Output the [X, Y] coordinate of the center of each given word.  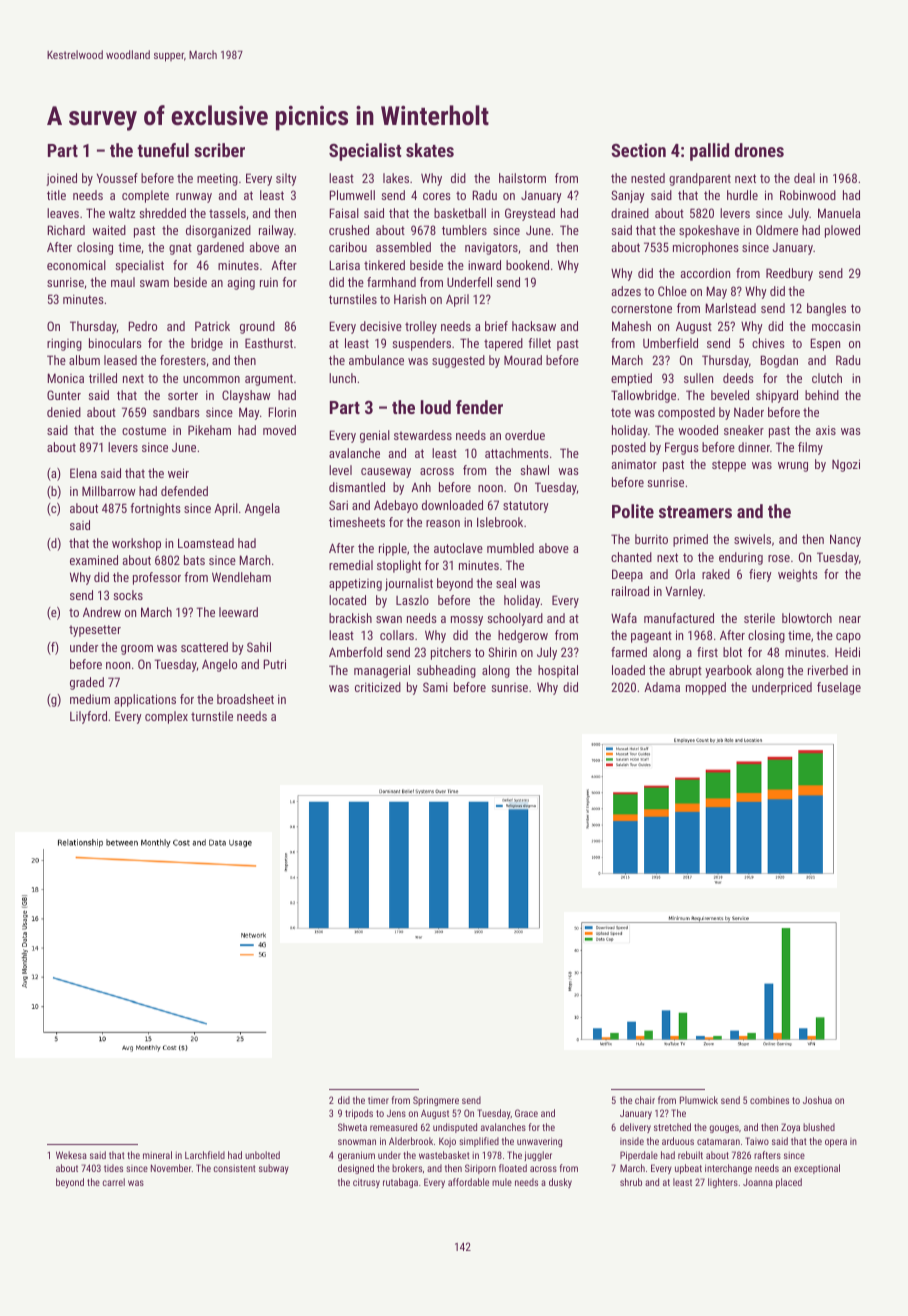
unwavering [539, 1142]
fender [479, 407]
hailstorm [522, 178]
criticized [378, 687]
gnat [180, 249]
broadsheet [245, 699]
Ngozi [846, 465]
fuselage [839, 688]
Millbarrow [109, 491]
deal [804, 178]
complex [166, 717]
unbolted [262, 1155]
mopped [706, 688]
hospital [558, 671]
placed [789, 1183]
